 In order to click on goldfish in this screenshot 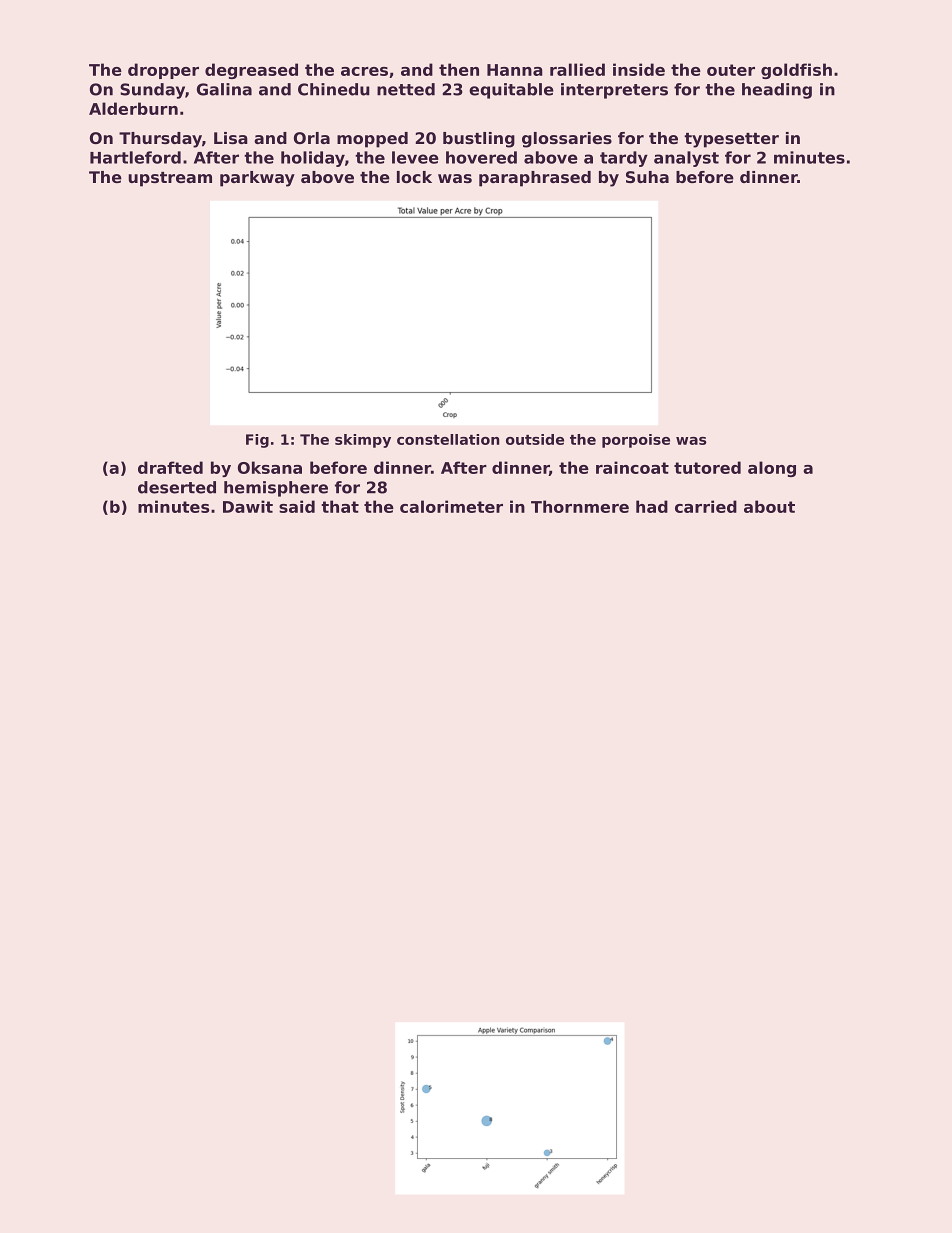, I will do `click(796, 71)`.
